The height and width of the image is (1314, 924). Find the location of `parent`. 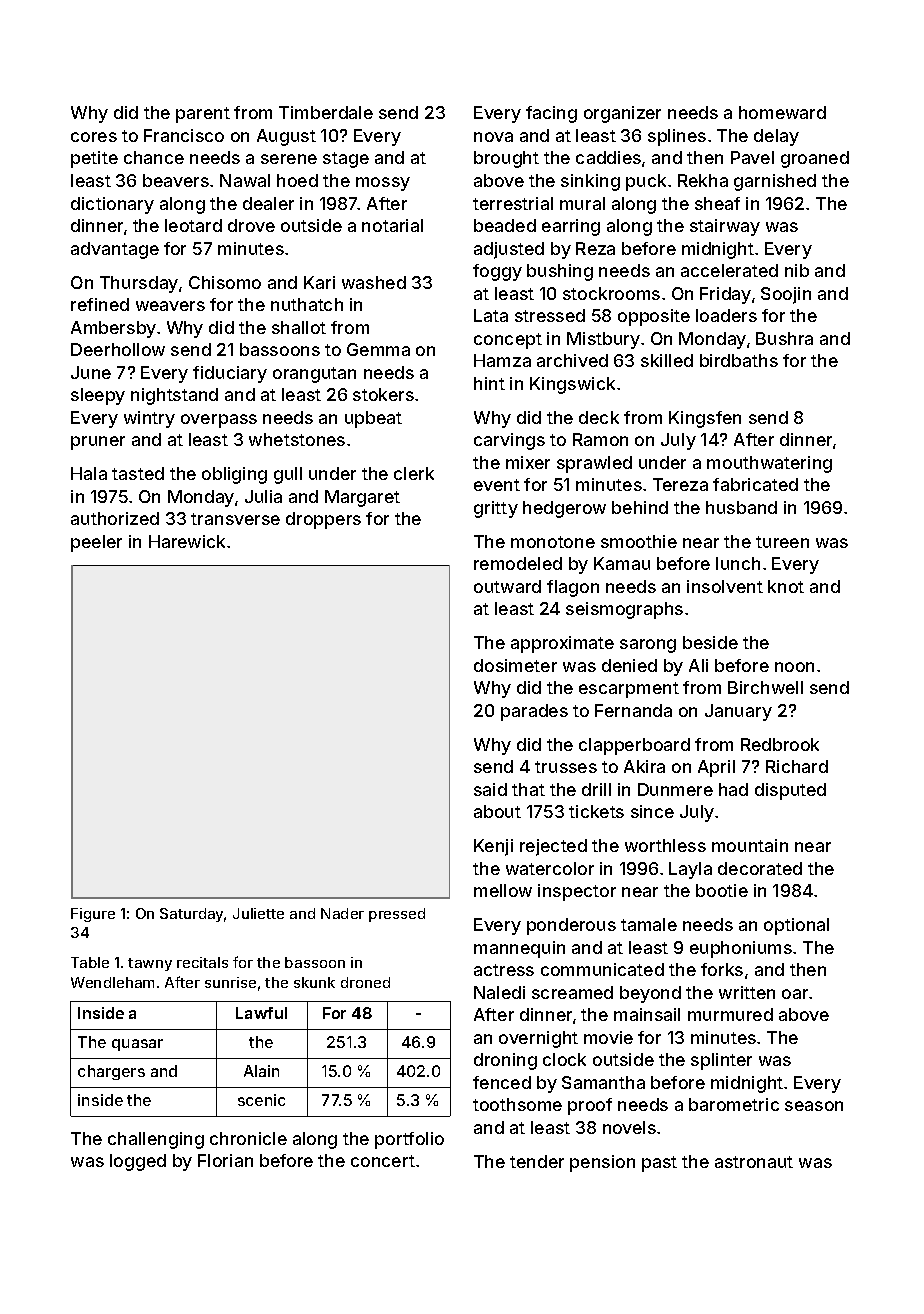

parent is located at coordinates (203, 115).
